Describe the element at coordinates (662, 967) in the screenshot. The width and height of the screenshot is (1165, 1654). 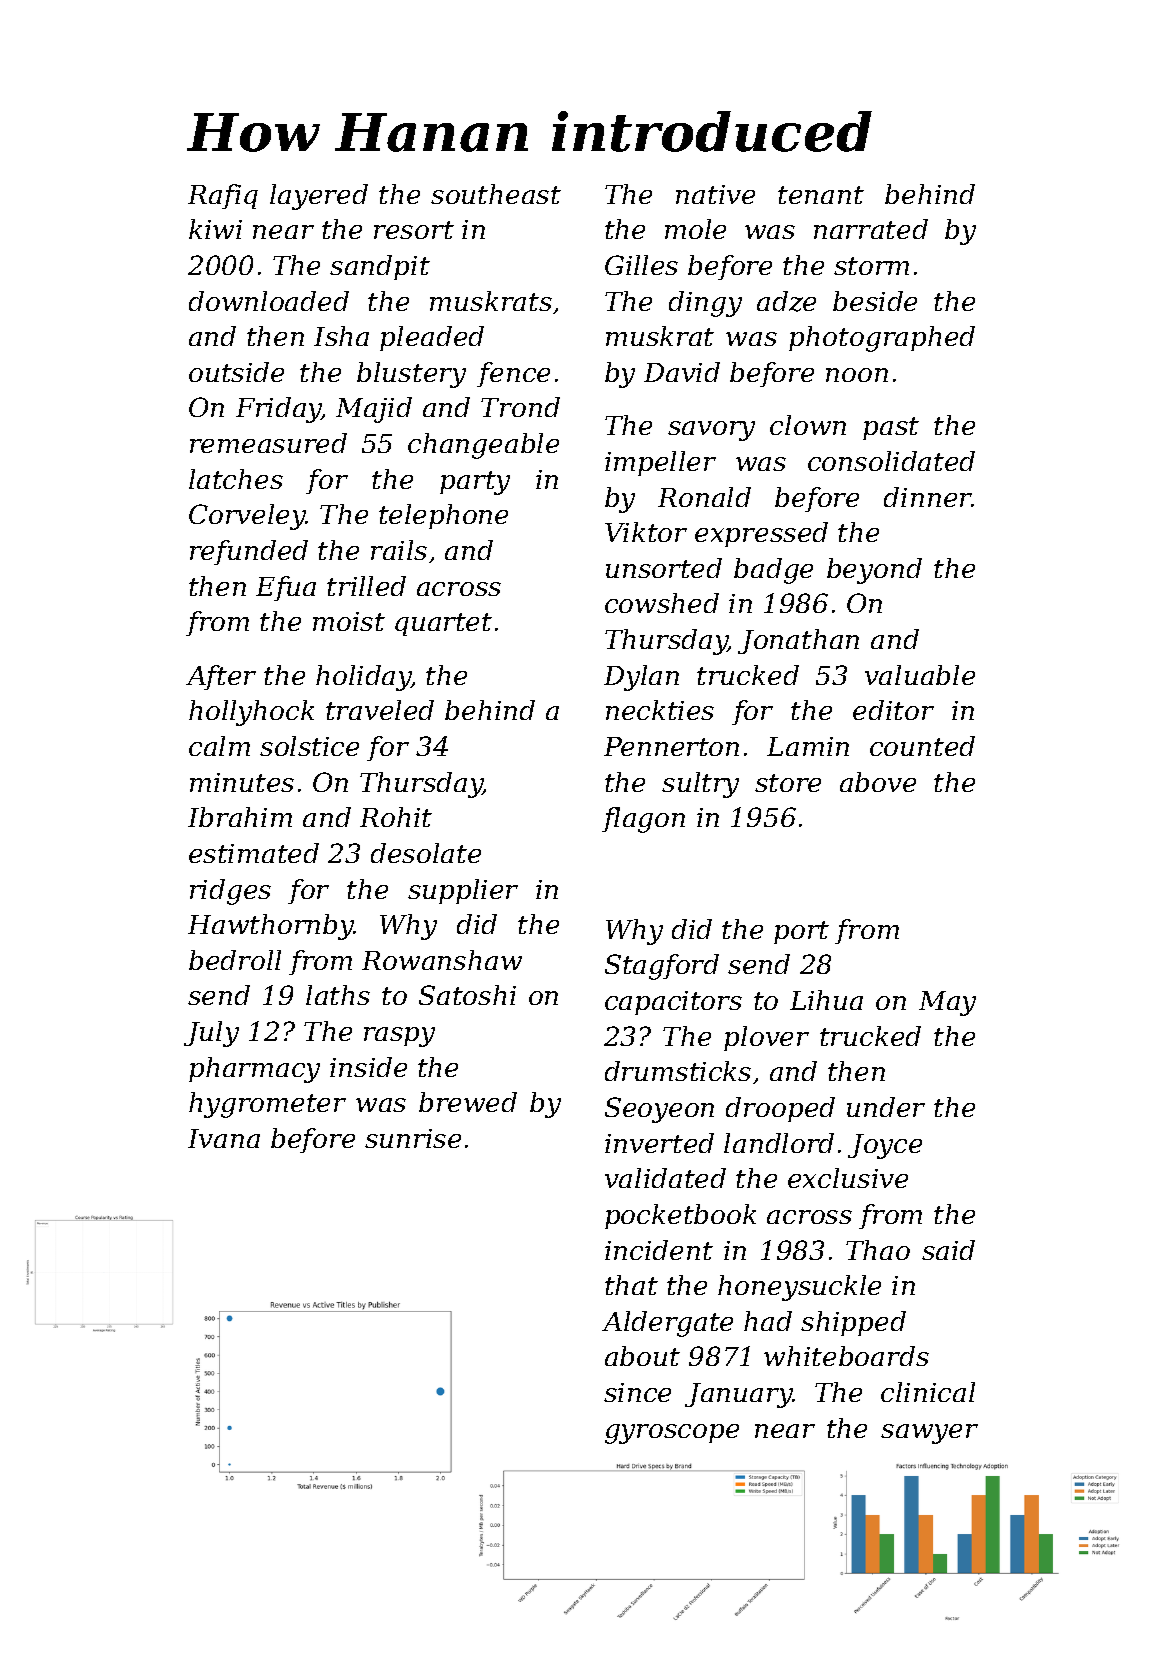
I see `Stagford` at that location.
